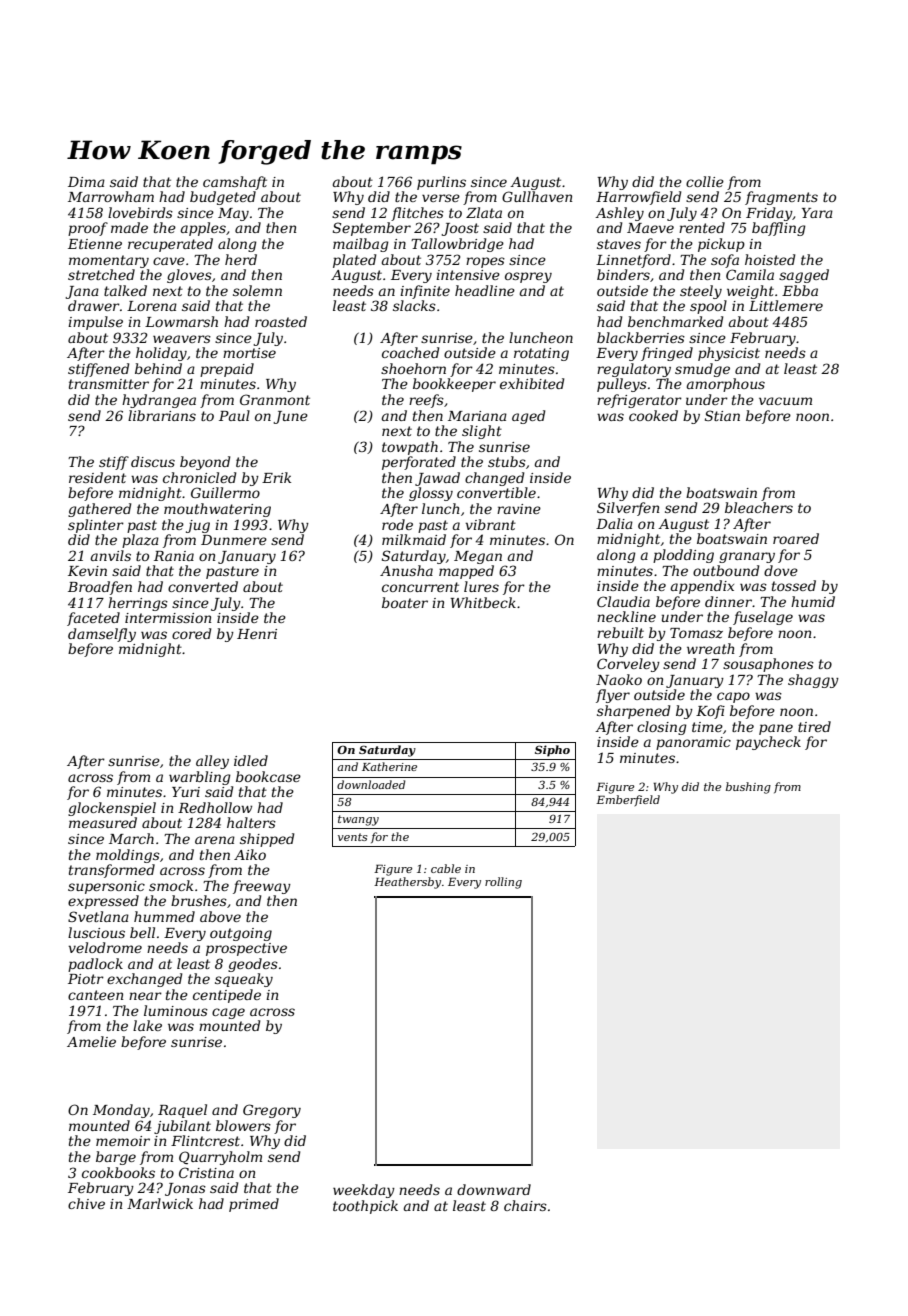 The height and width of the screenshot is (1316, 908). Describe the element at coordinates (537, 196) in the screenshot. I see `Gullhaven` at that location.
